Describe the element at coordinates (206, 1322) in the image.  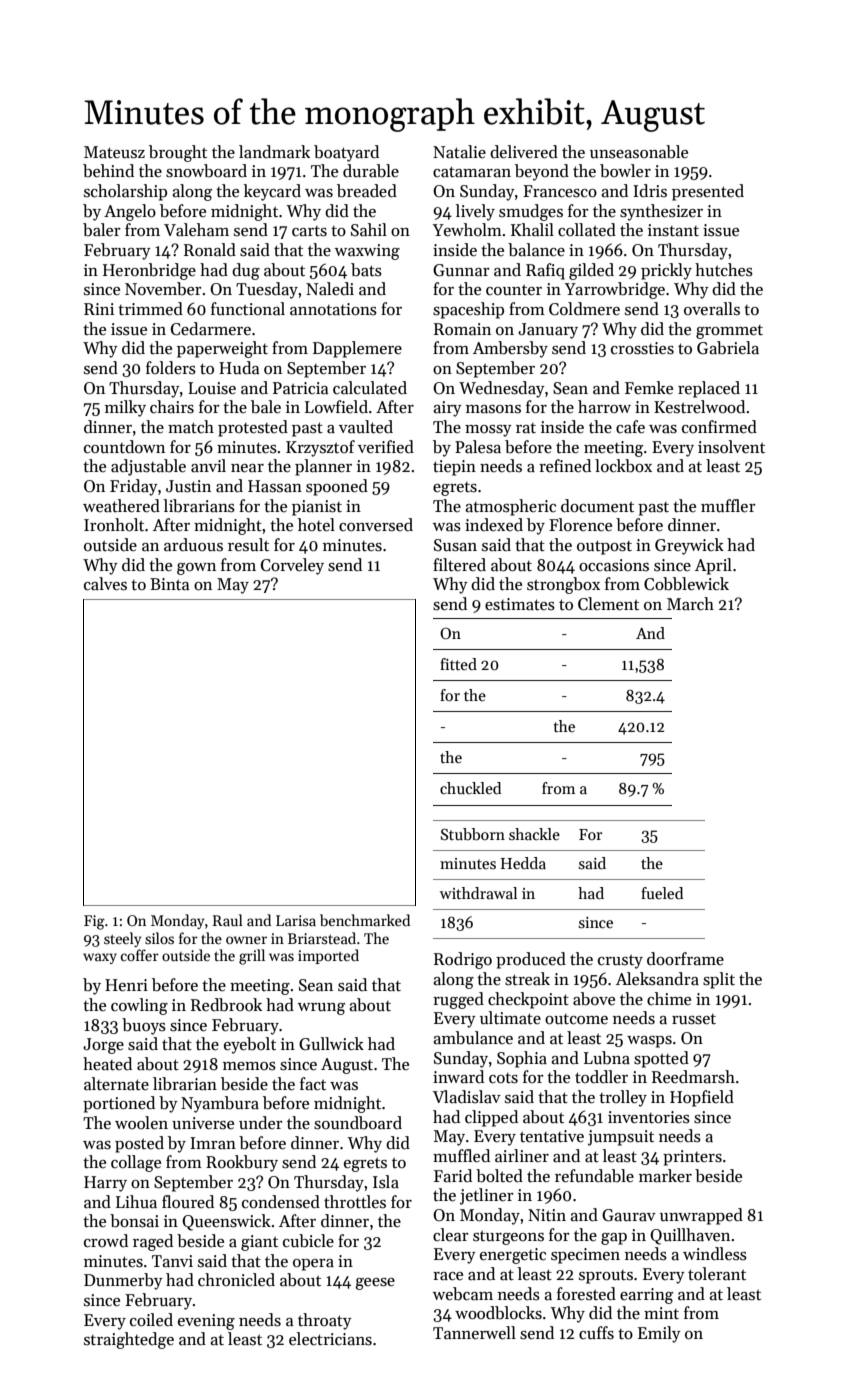
I see `evening` at that location.
